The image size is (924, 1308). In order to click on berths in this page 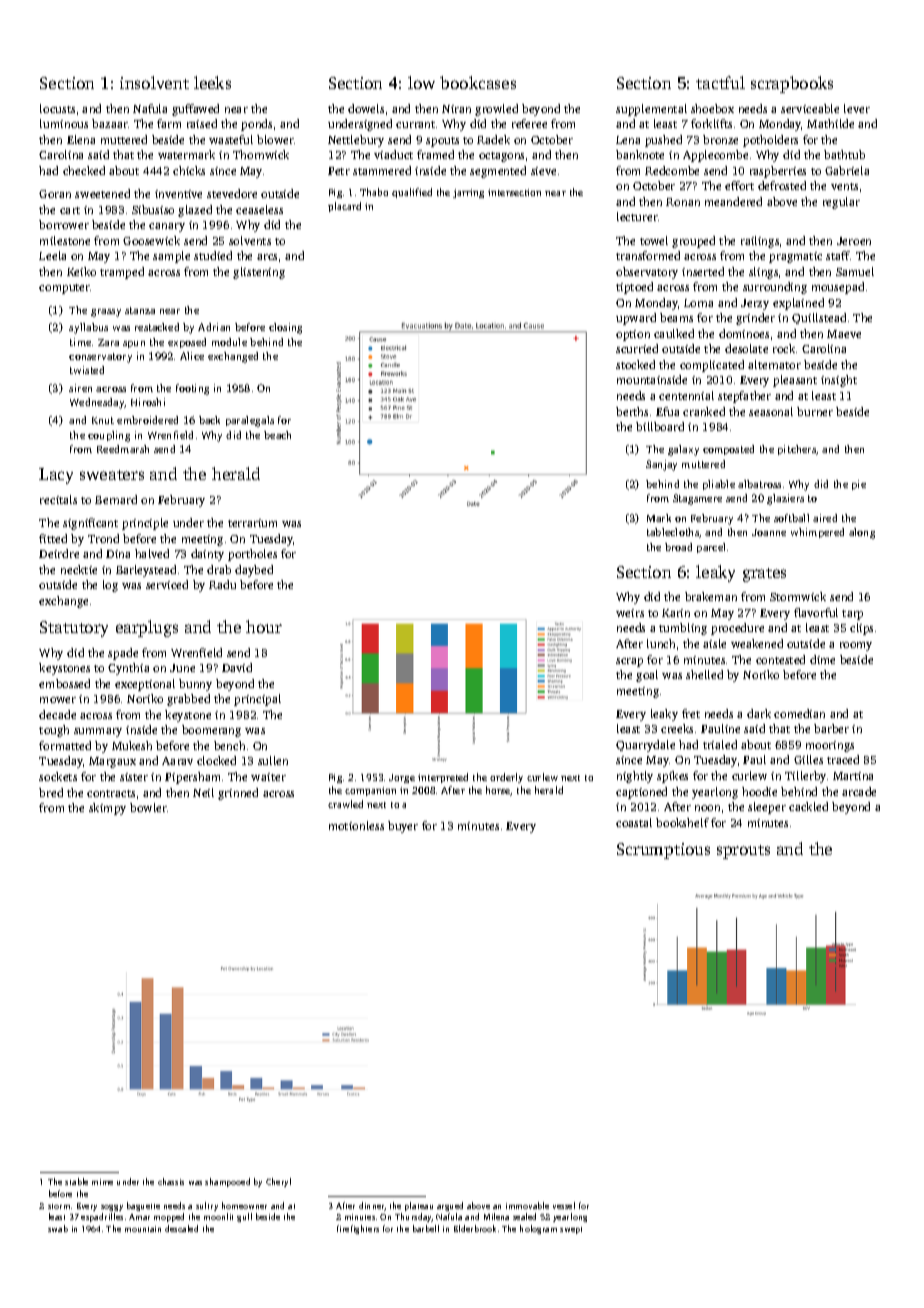, I will do `click(632, 411)`.
